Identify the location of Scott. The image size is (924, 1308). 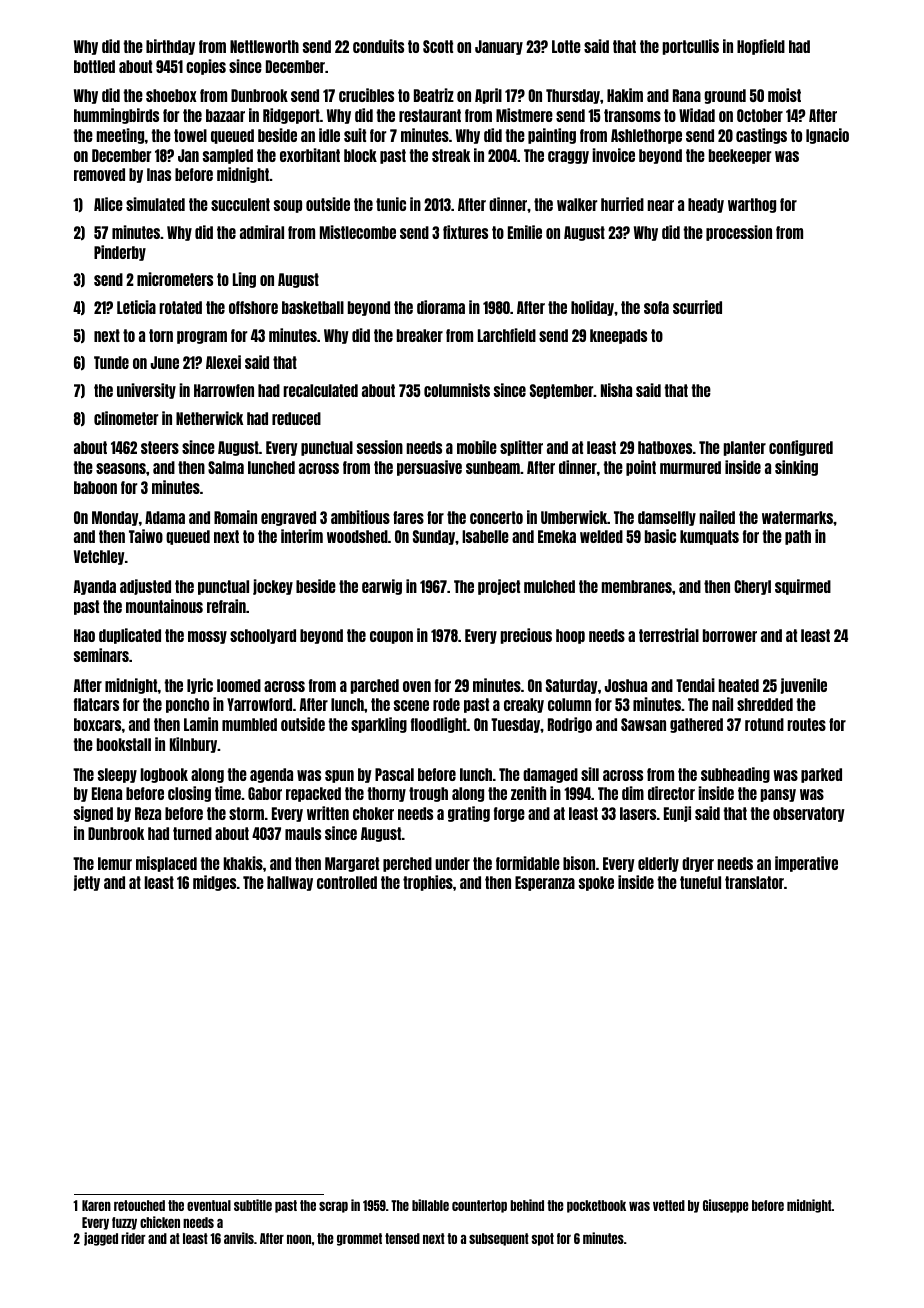
(438, 46).
